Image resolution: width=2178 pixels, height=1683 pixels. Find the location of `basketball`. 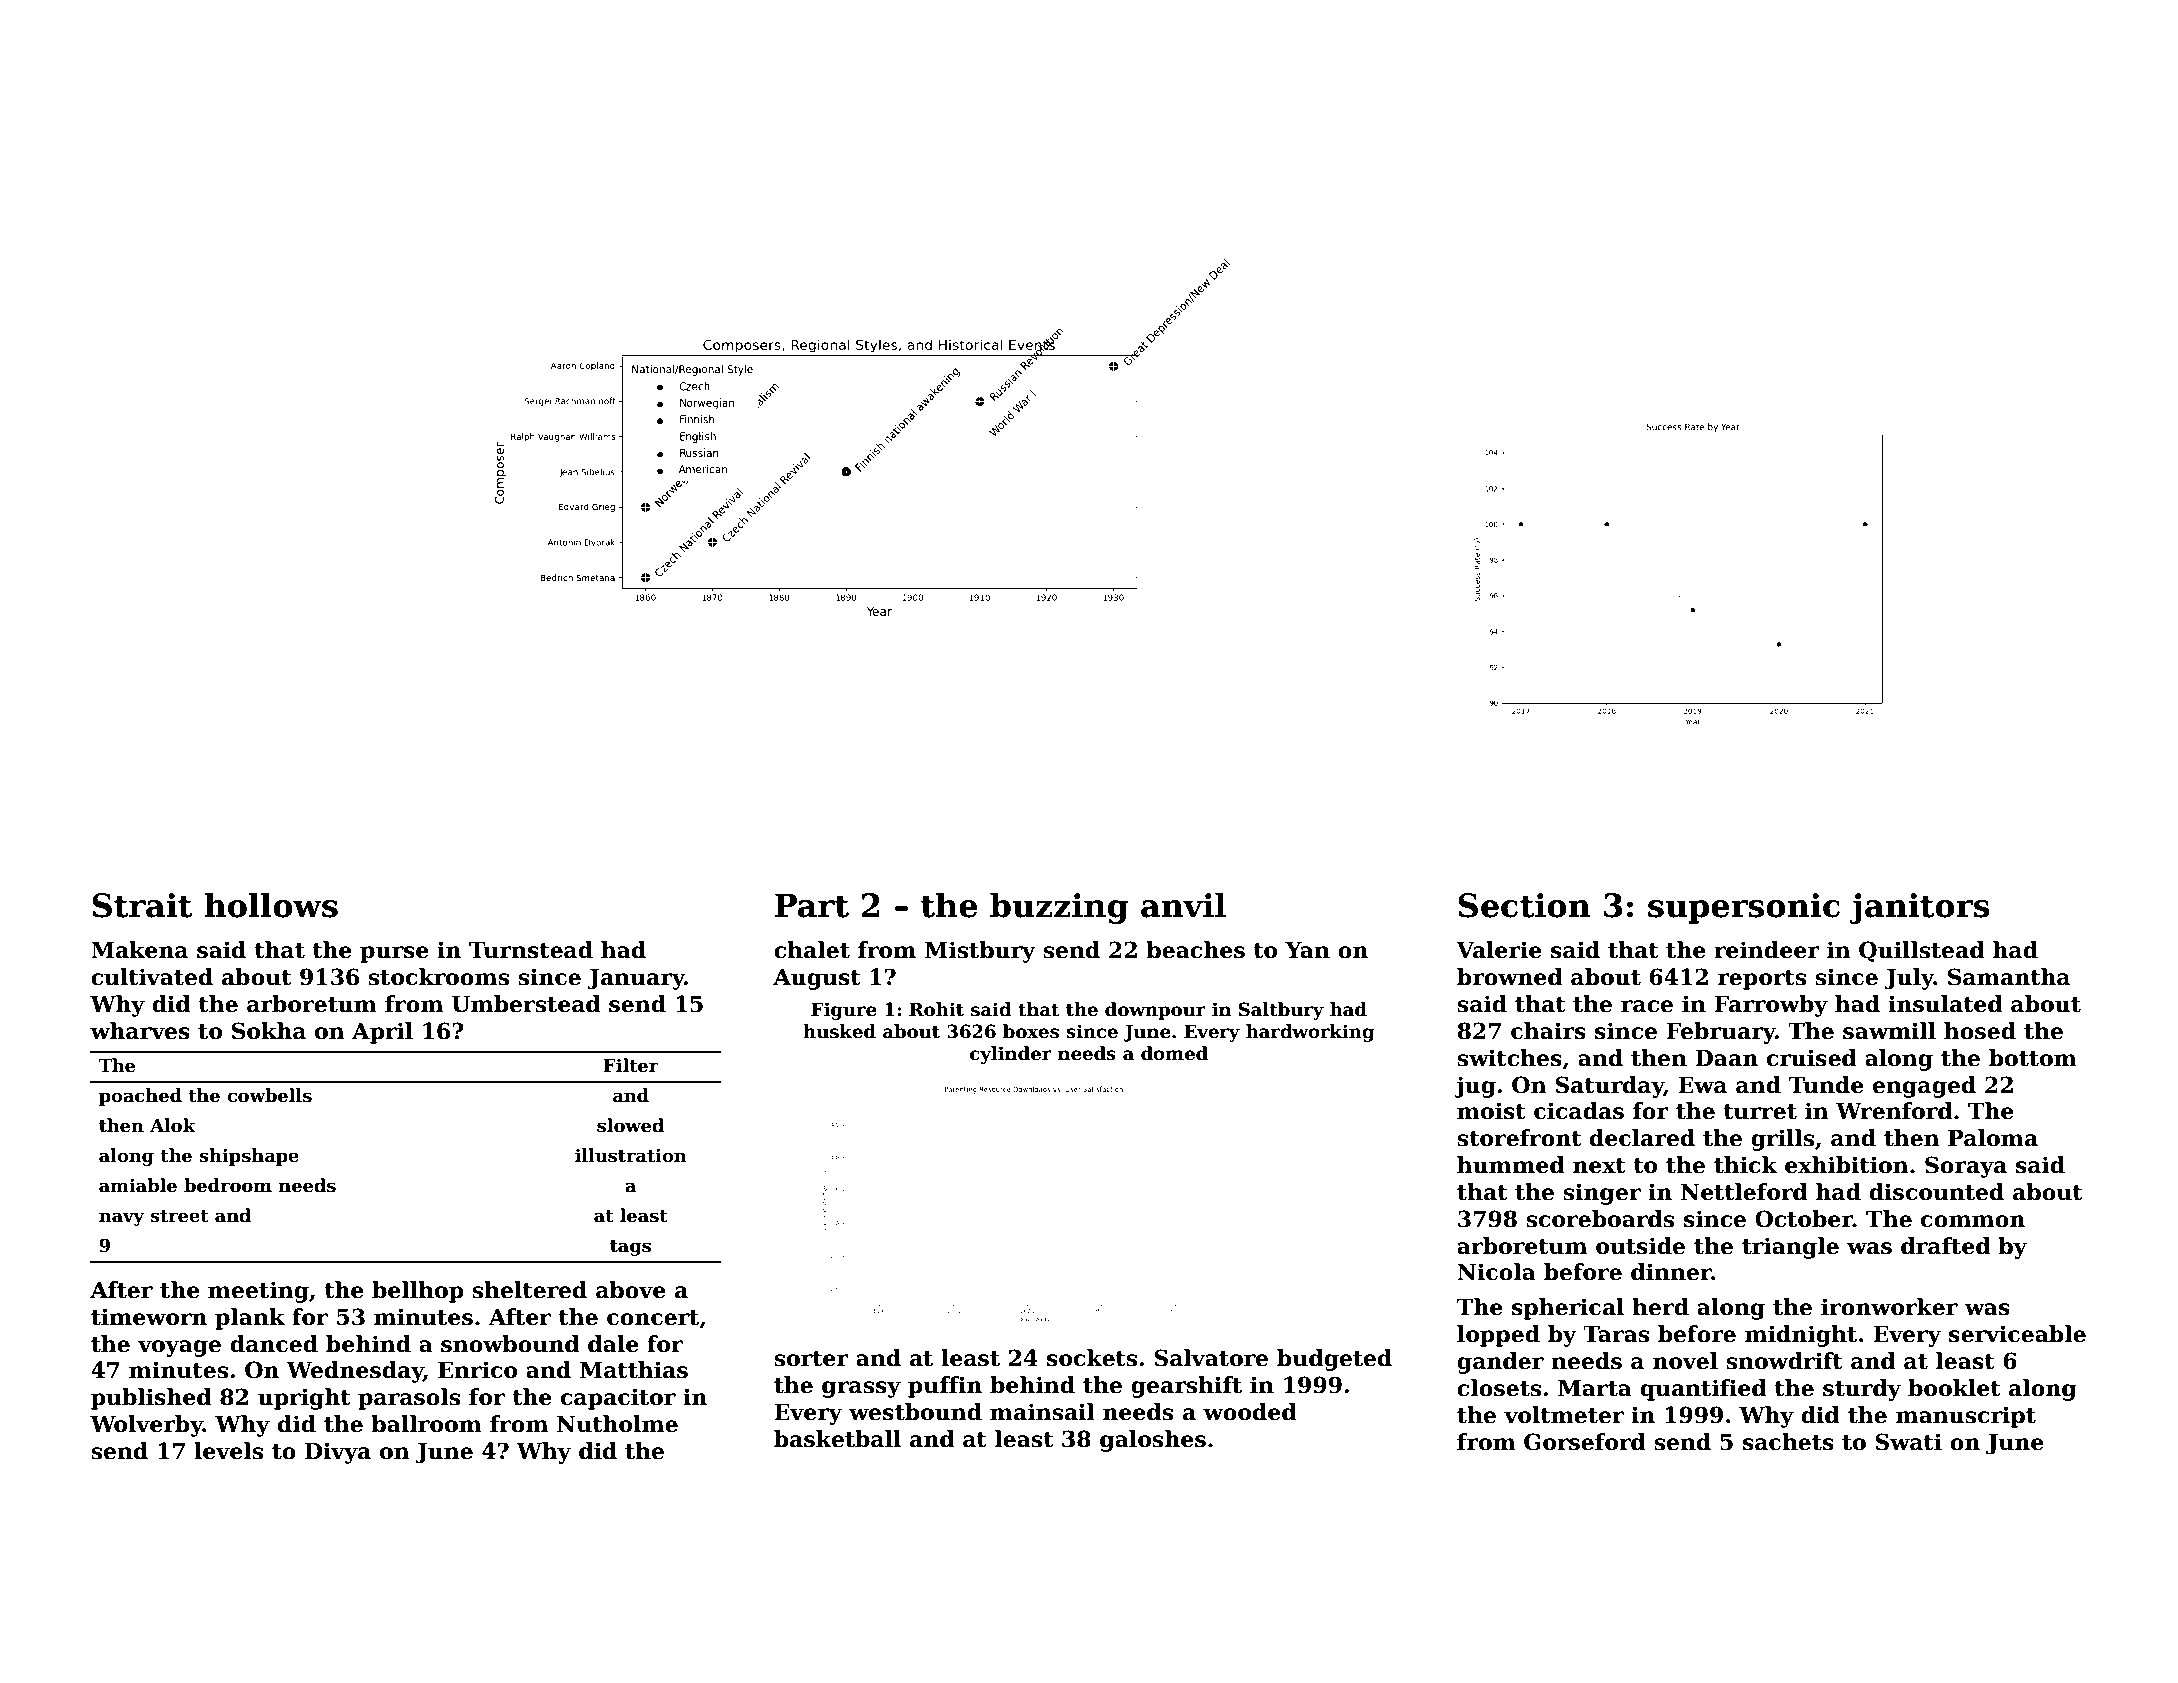

basketball is located at coordinates (837, 1439).
